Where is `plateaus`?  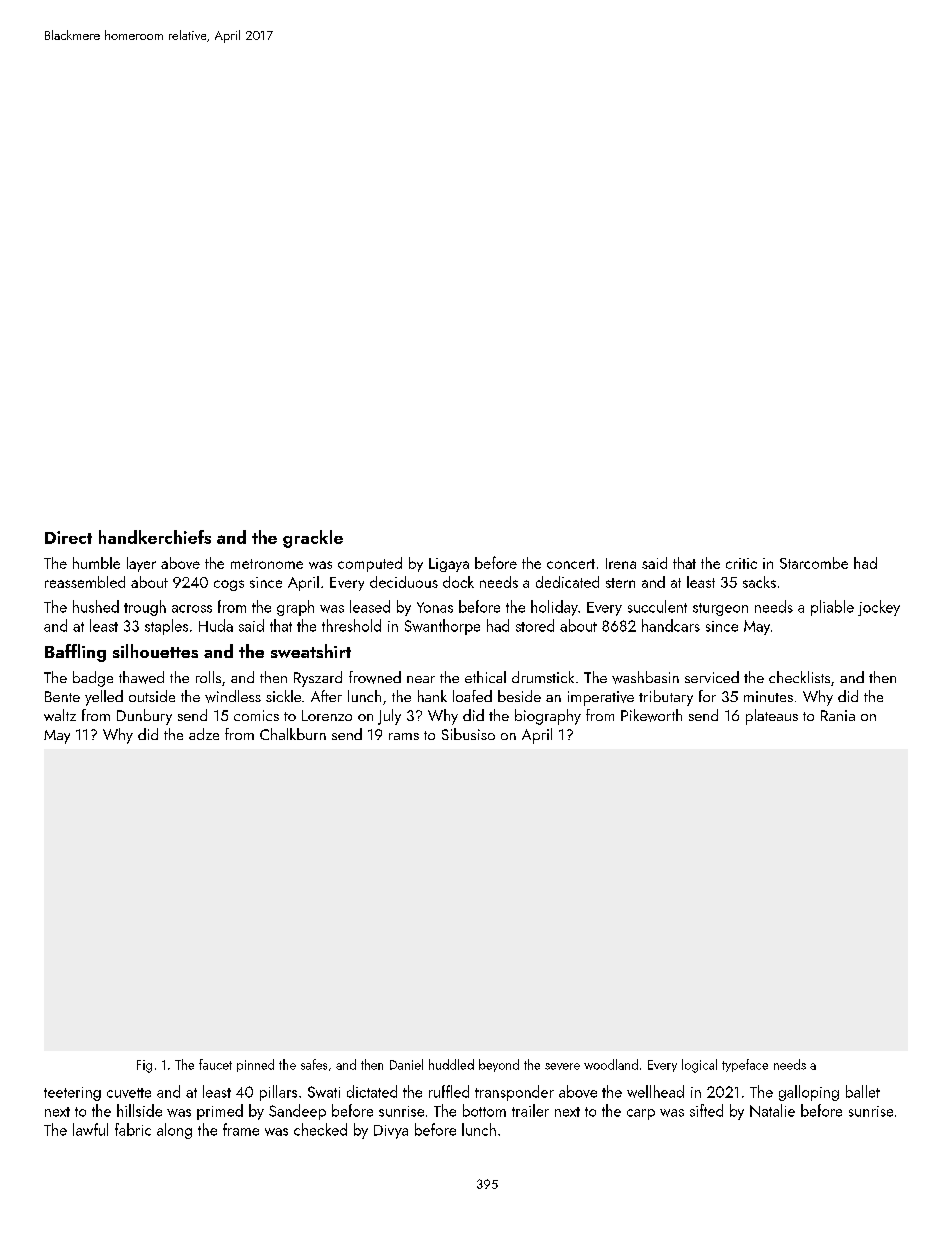 plateaus is located at coordinates (772, 717).
